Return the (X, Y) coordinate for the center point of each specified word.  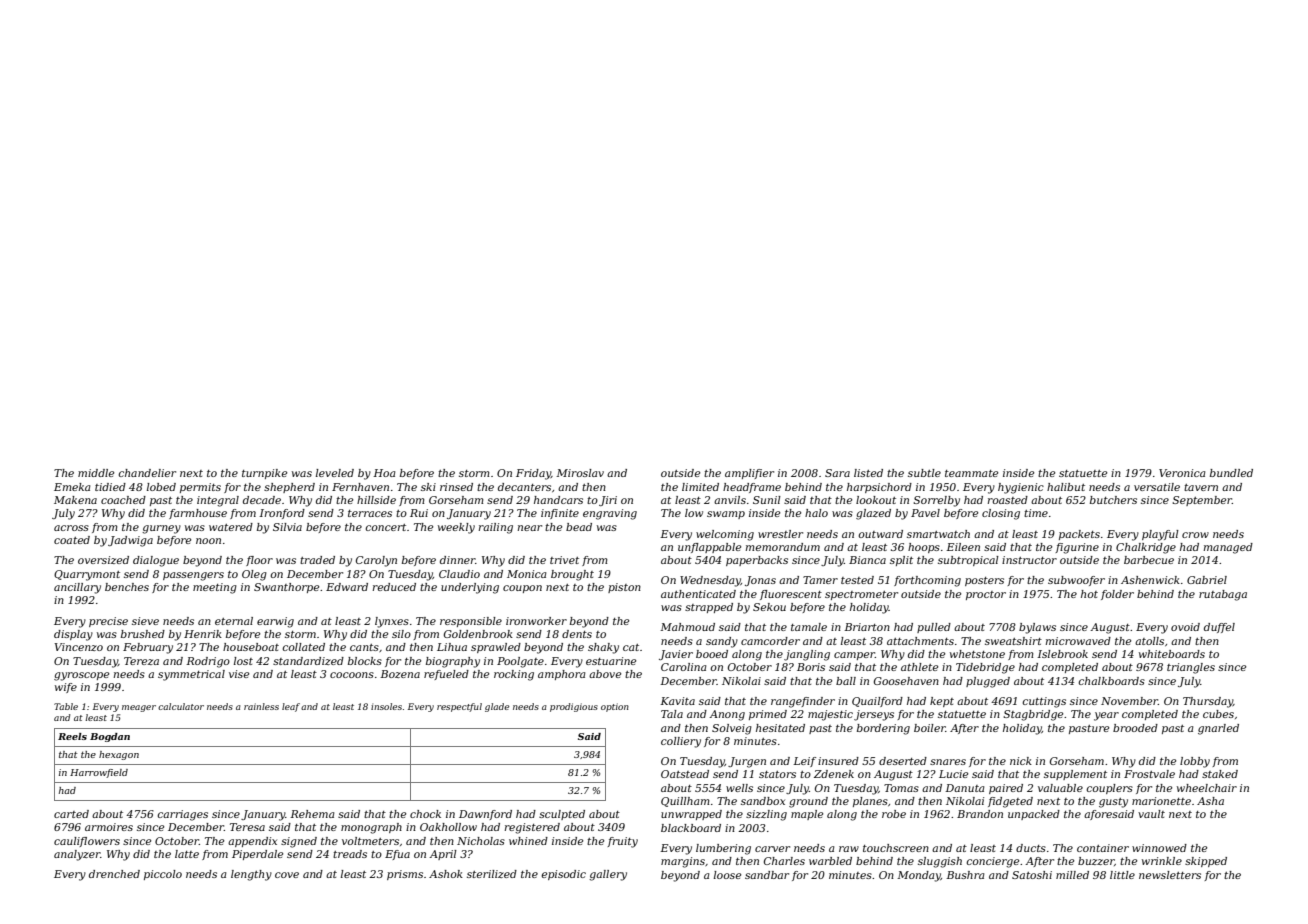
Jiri (608, 501)
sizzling (766, 815)
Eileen (963, 547)
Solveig (732, 729)
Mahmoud (687, 627)
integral (218, 501)
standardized (308, 661)
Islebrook (1062, 654)
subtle (924, 473)
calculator (181, 706)
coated (72, 540)
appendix (252, 842)
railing (496, 528)
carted (71, 814)
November (1129, 701)
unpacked (1034, 815)
